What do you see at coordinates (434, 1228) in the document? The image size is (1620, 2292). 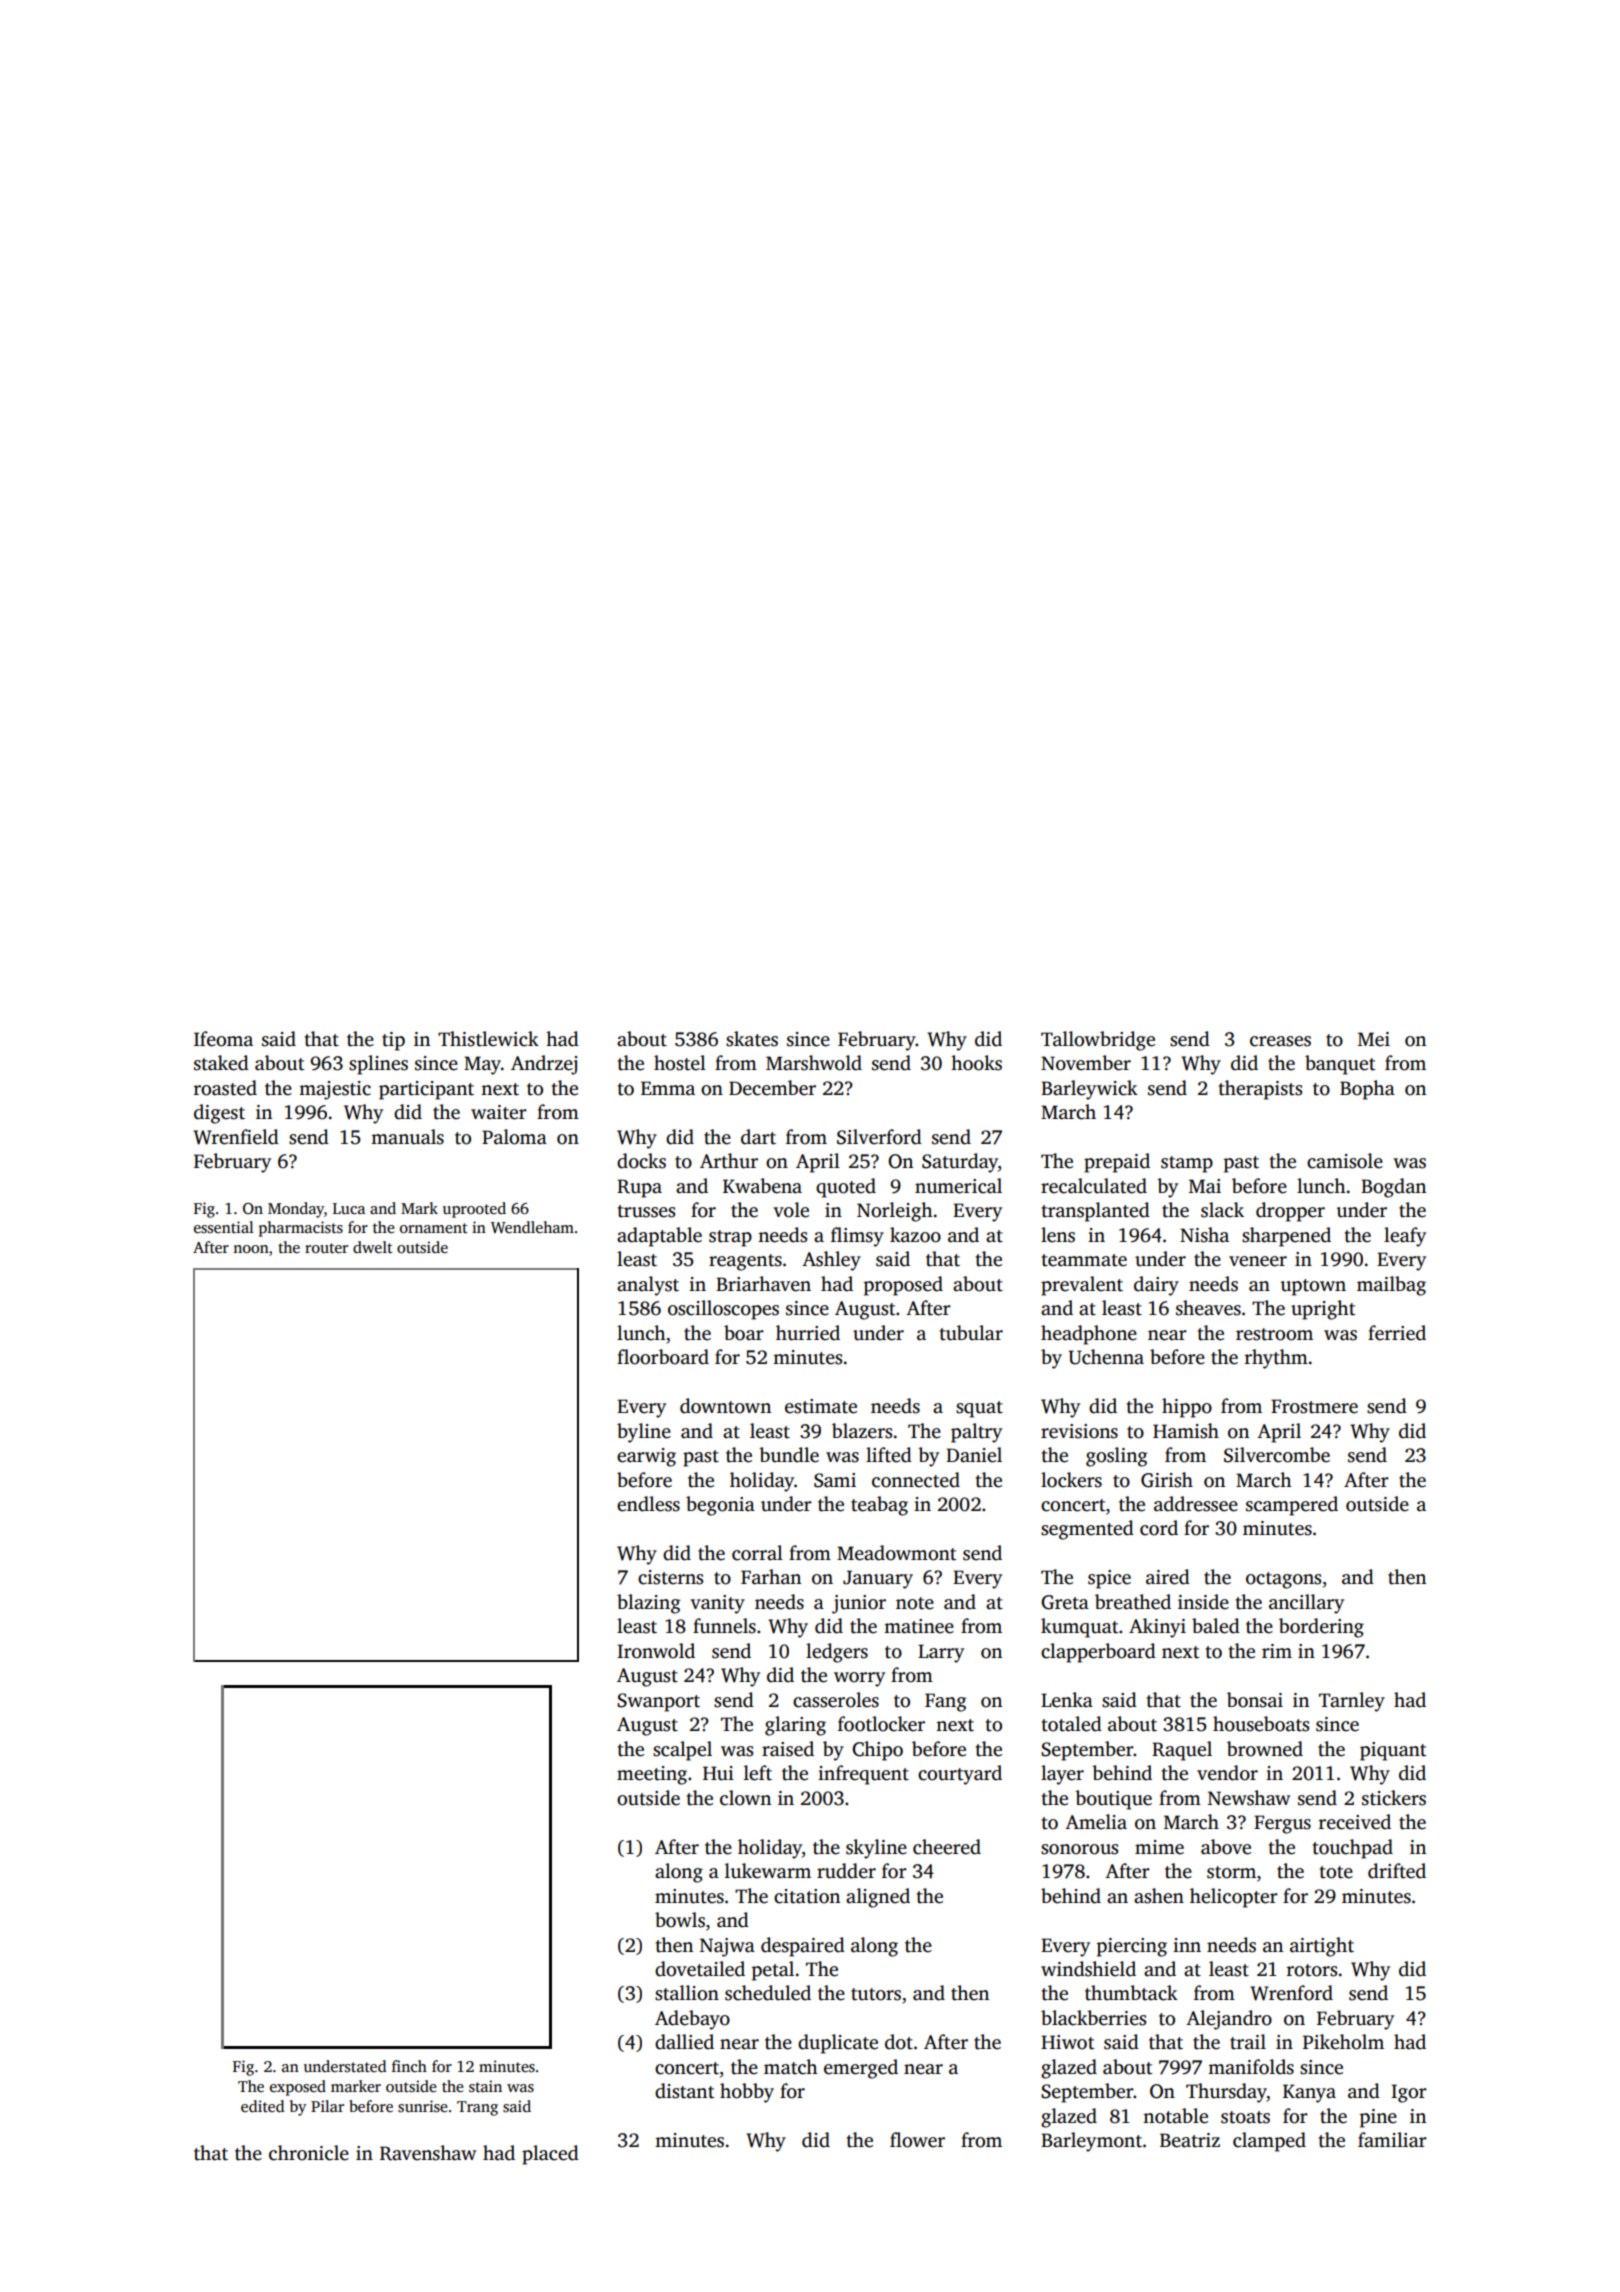 I see `ornament` at bounding box center [434, 1228].
